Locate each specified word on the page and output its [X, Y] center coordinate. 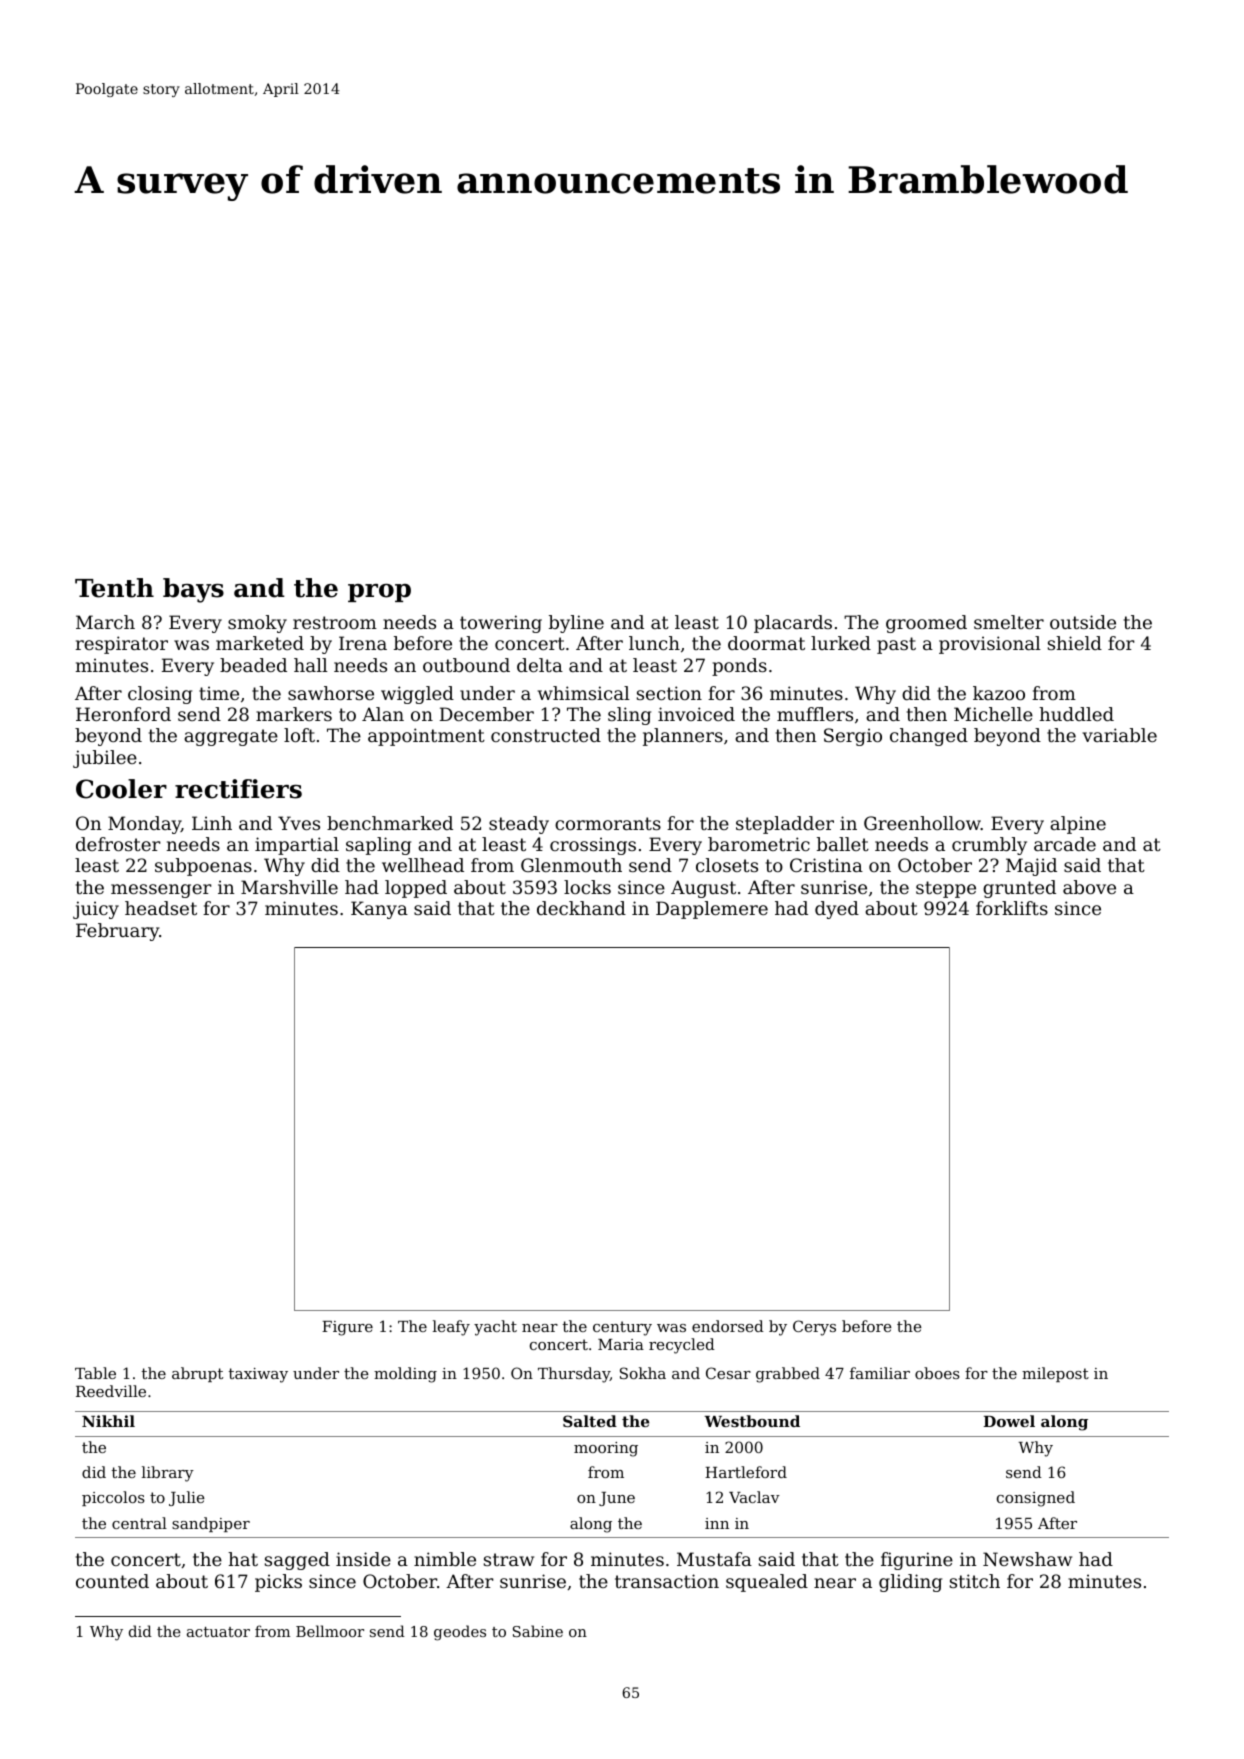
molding [405, 1375]
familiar [880, 1373]
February [117, 932]
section [669, 693]
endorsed [728, 1326]
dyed [837, 910]
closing [160, 695]
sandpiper [211, 1524]
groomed [926, 624]
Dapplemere [712, 910]
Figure [347, 1328]
